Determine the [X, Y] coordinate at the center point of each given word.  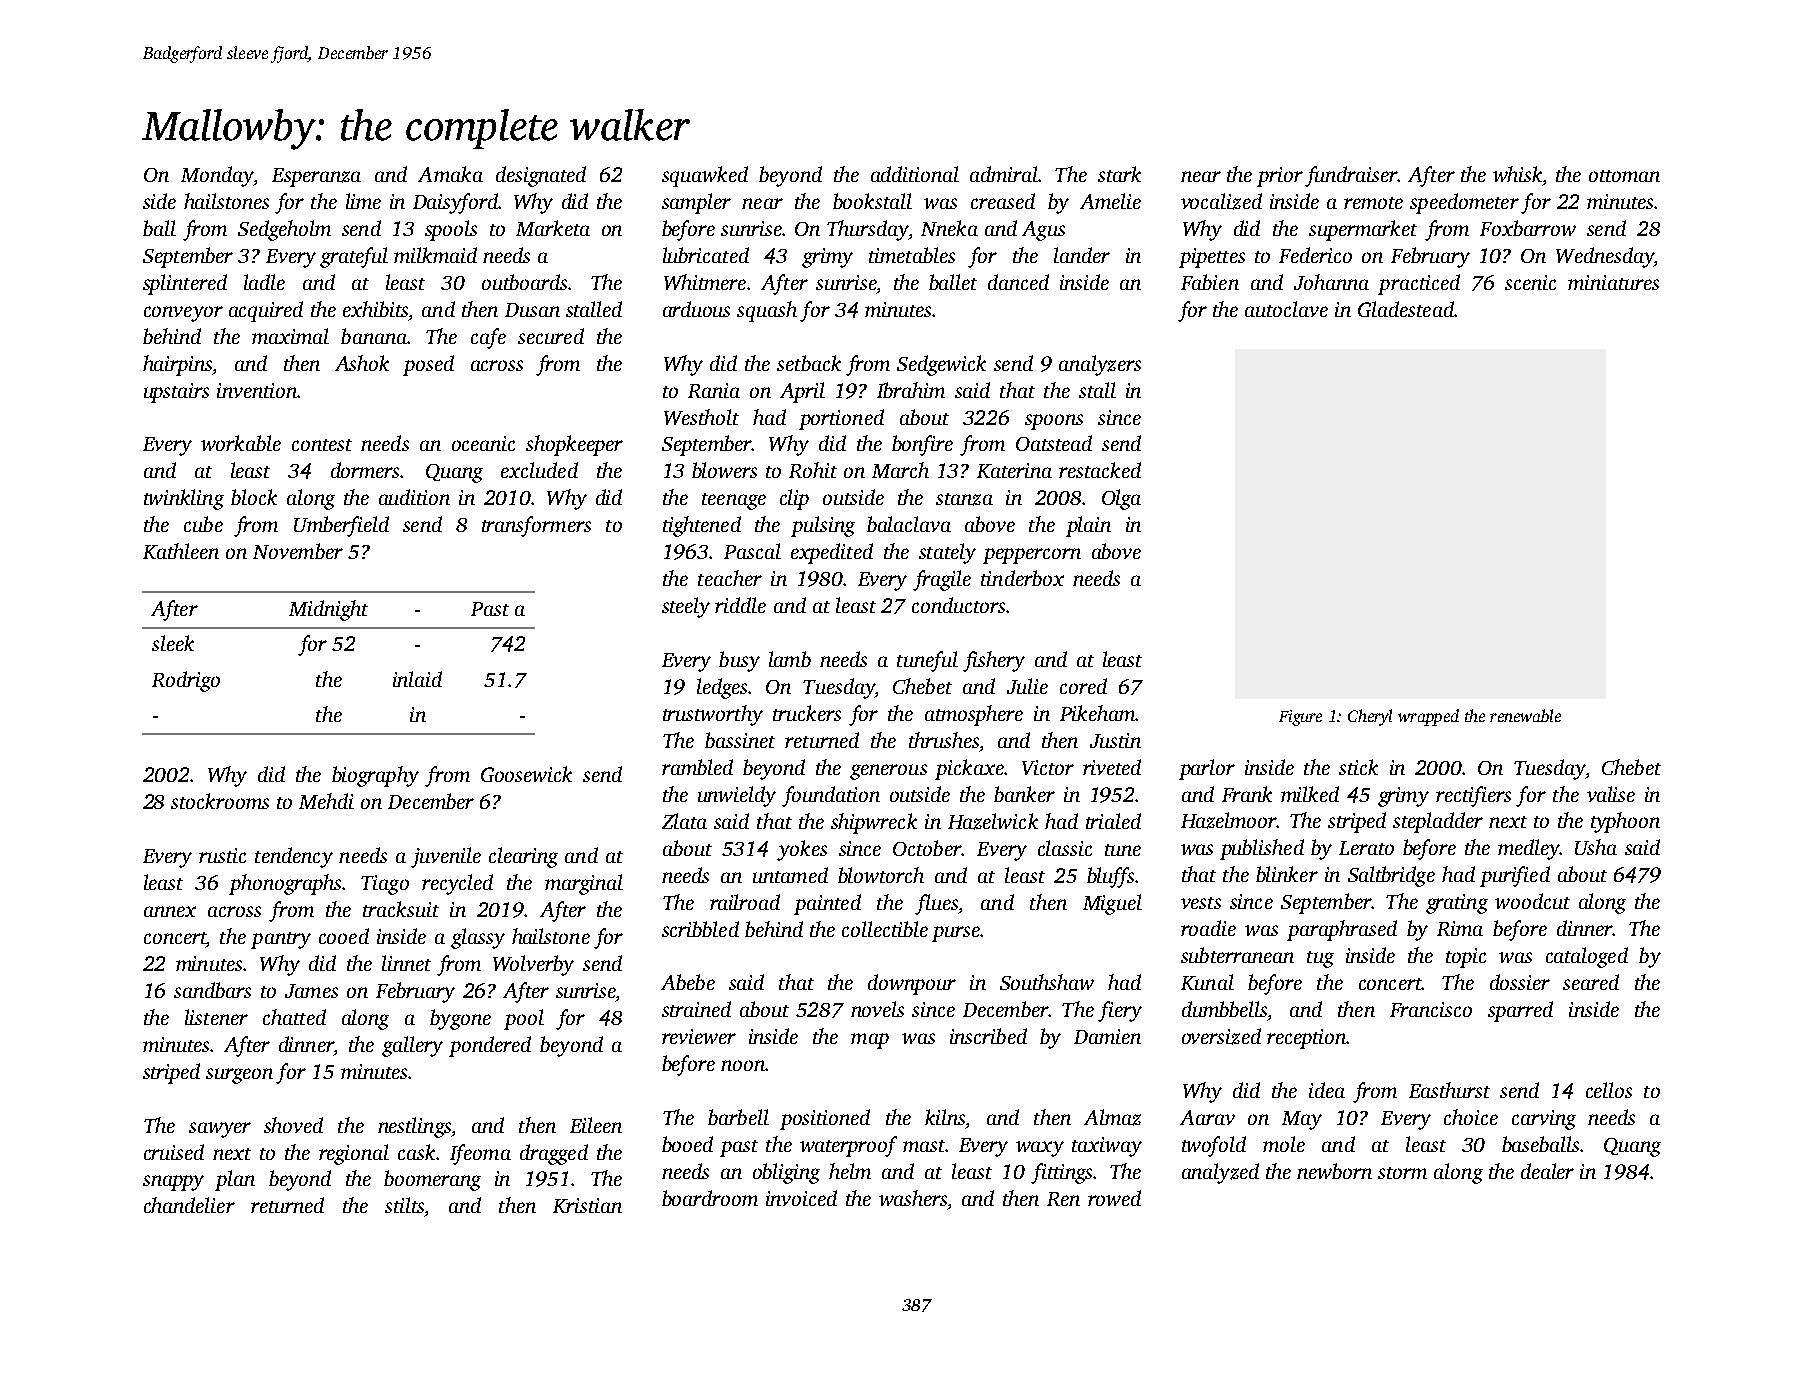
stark [1119, 174]
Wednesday [1605, 257]
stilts [404, 1205]
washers [913, 1198]
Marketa [553, 228]
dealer [1547, 1171]
